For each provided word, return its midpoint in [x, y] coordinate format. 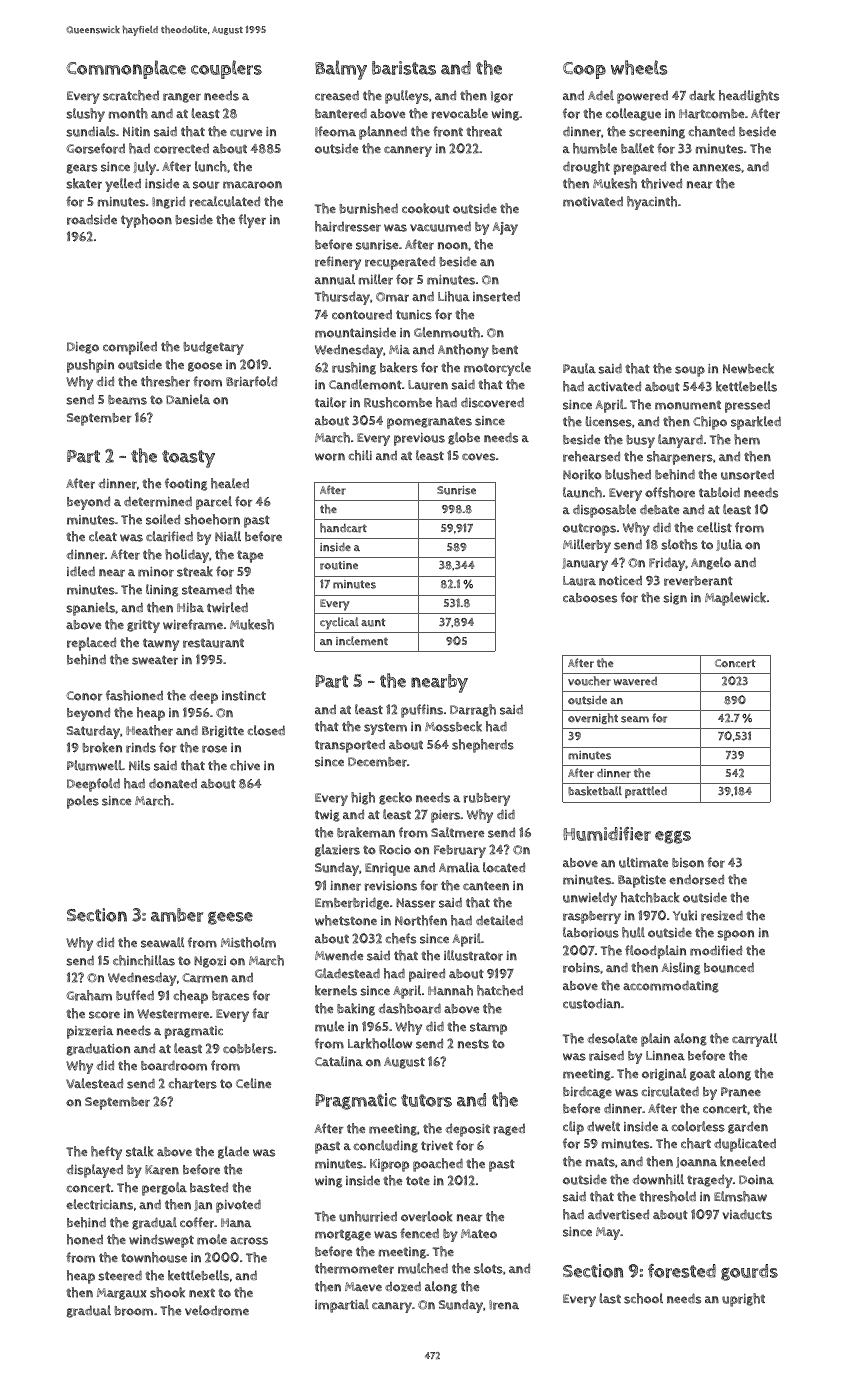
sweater [155, 660]
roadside [92, 219]
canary [392, 1307]
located [504, 867]
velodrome [217, 1310]
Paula [579, 368]
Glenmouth [447, 332]
